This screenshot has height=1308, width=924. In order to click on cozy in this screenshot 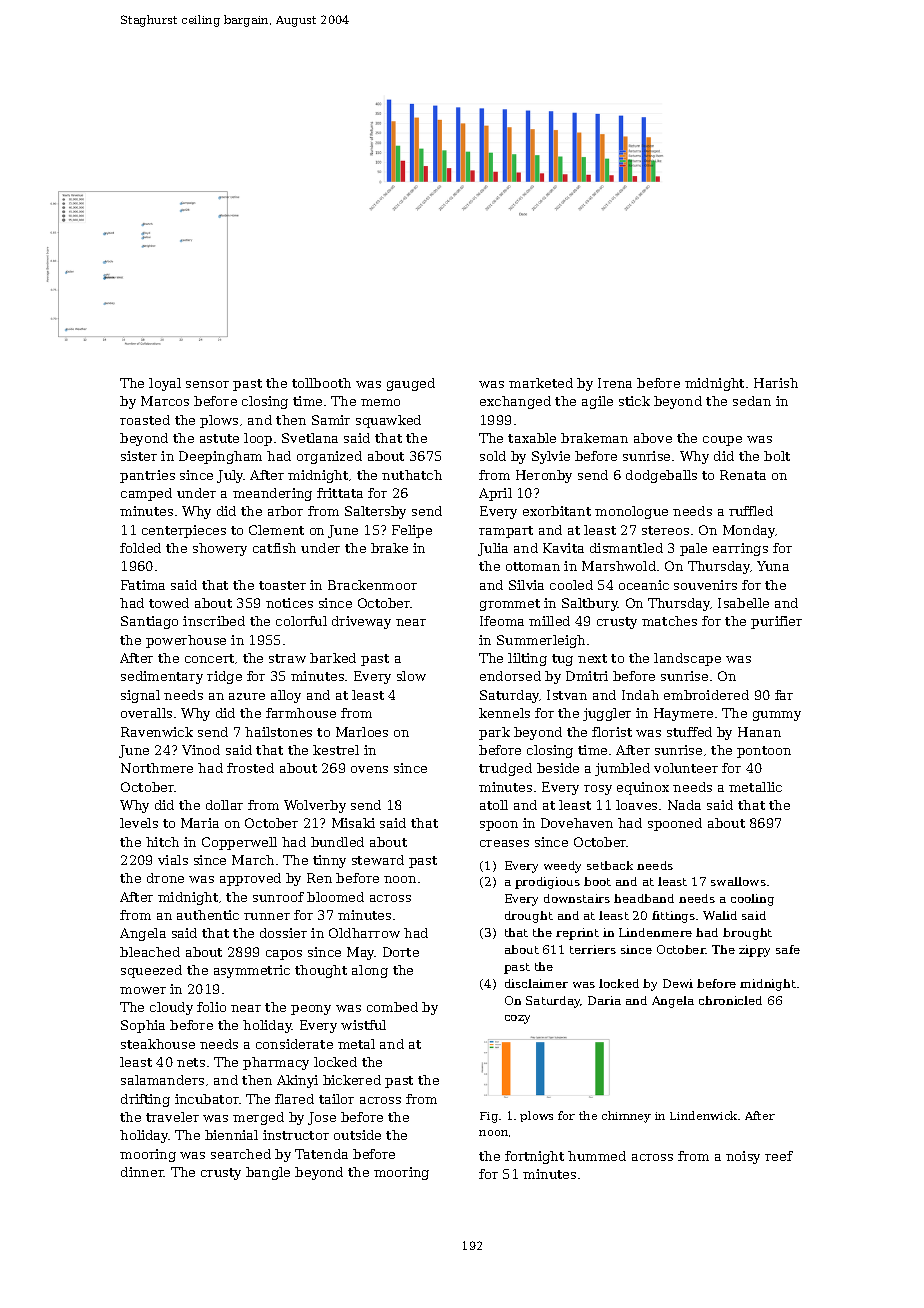, I will do `click(517, 1019)`.
